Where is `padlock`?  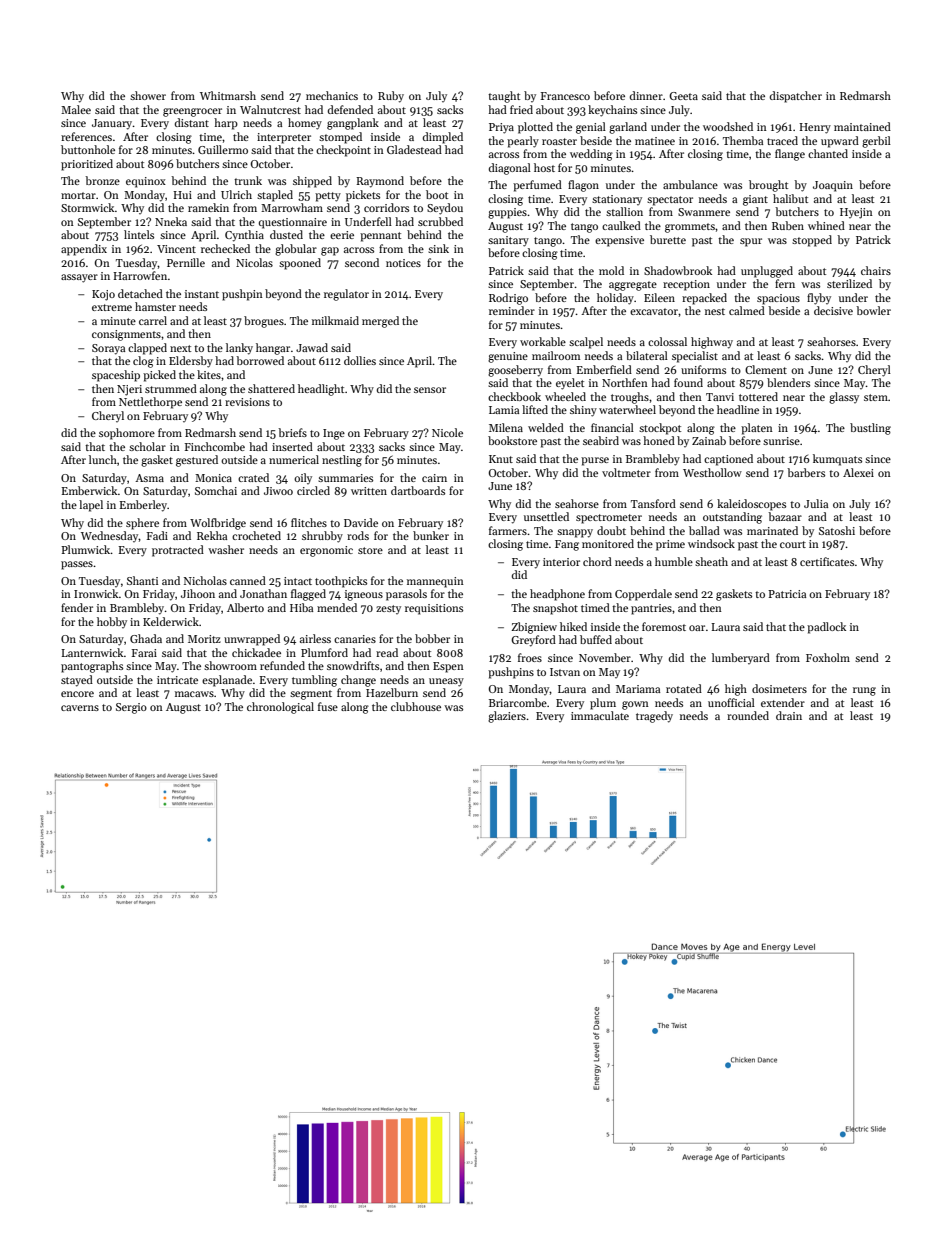 padlock is located at coordinates (826, 628).
